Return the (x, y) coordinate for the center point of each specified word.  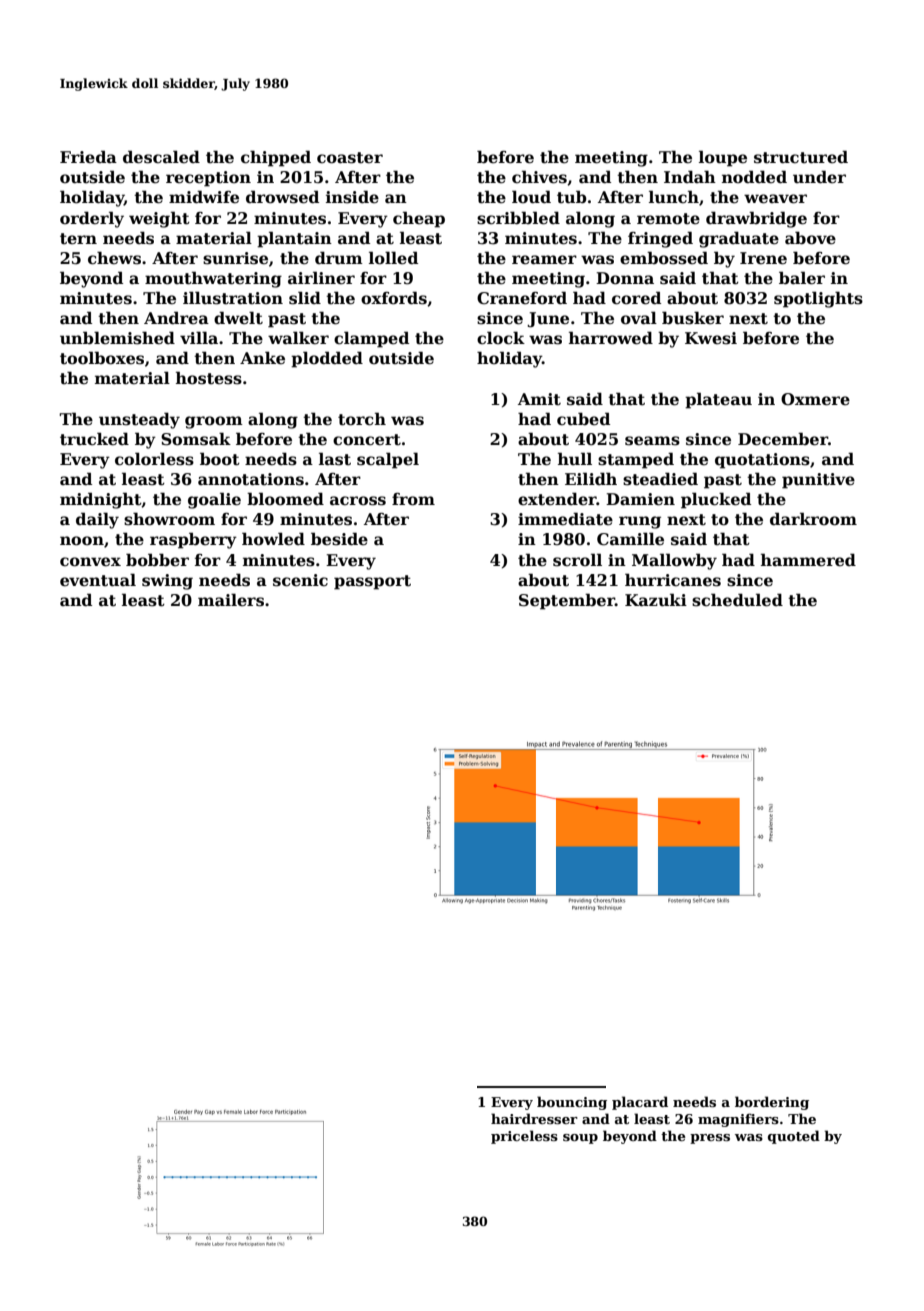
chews (114, 258)
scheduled (737, 600)
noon (82, 541)
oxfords (394, 298)
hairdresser (534, 1118)
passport (372, 582)
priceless (524, 1137)
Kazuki (656, 599)
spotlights (818, 299)
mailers (231, 600)
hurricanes (673, 580)
